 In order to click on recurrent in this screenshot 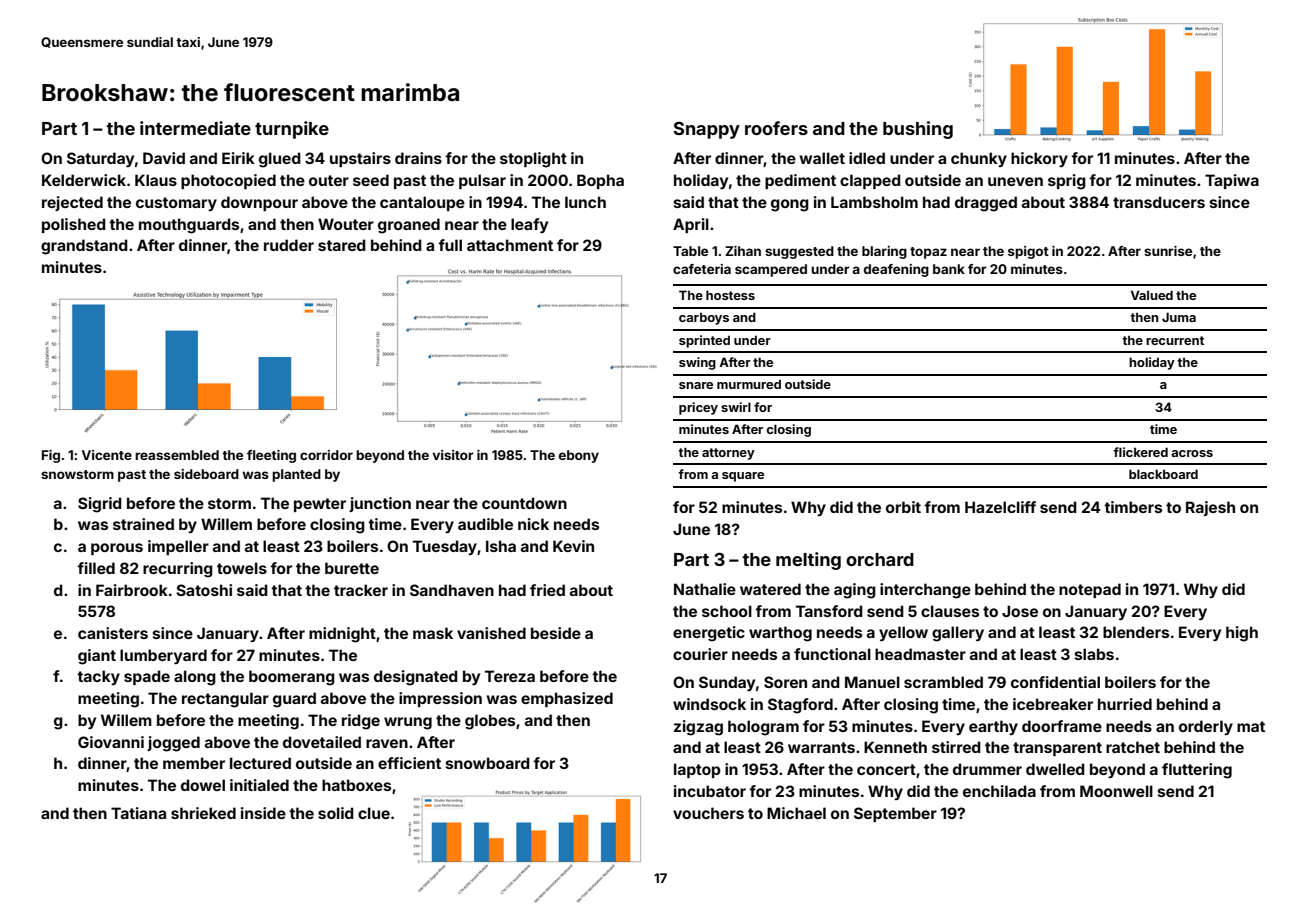, I will do `click(1175, 340)`.
